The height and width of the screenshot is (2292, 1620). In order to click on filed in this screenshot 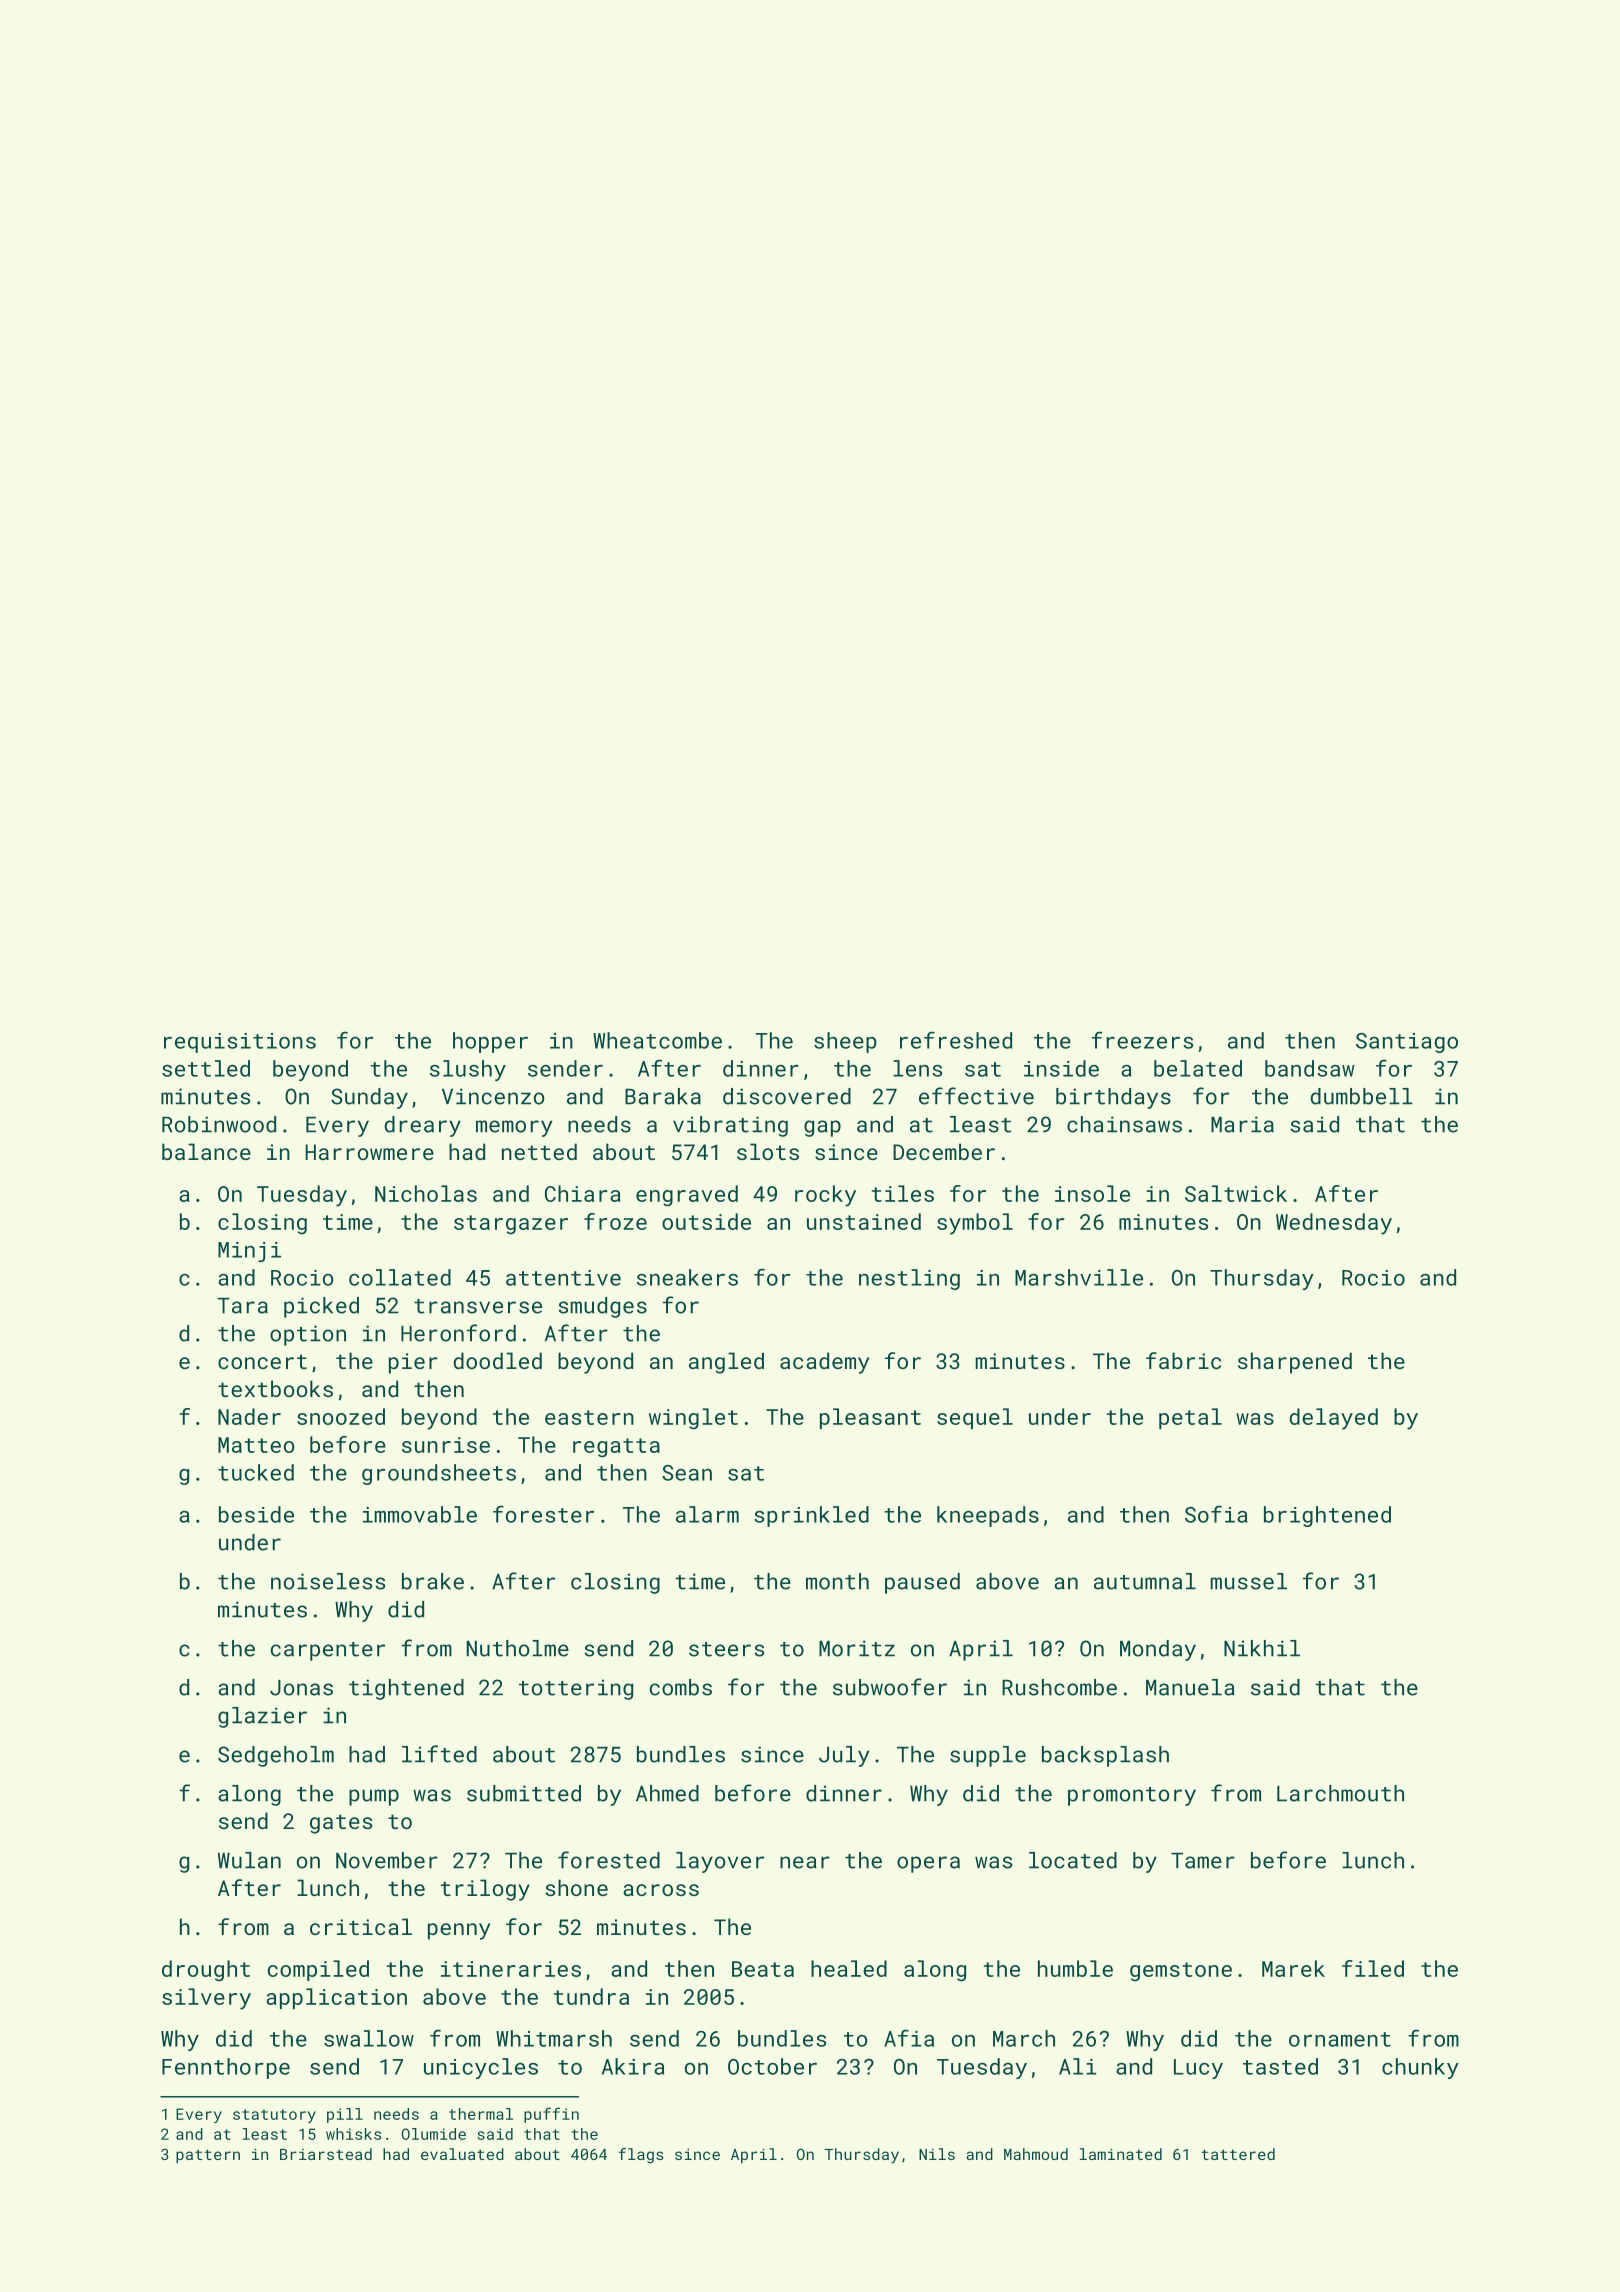, I will do `click(1373, 1968)`.
